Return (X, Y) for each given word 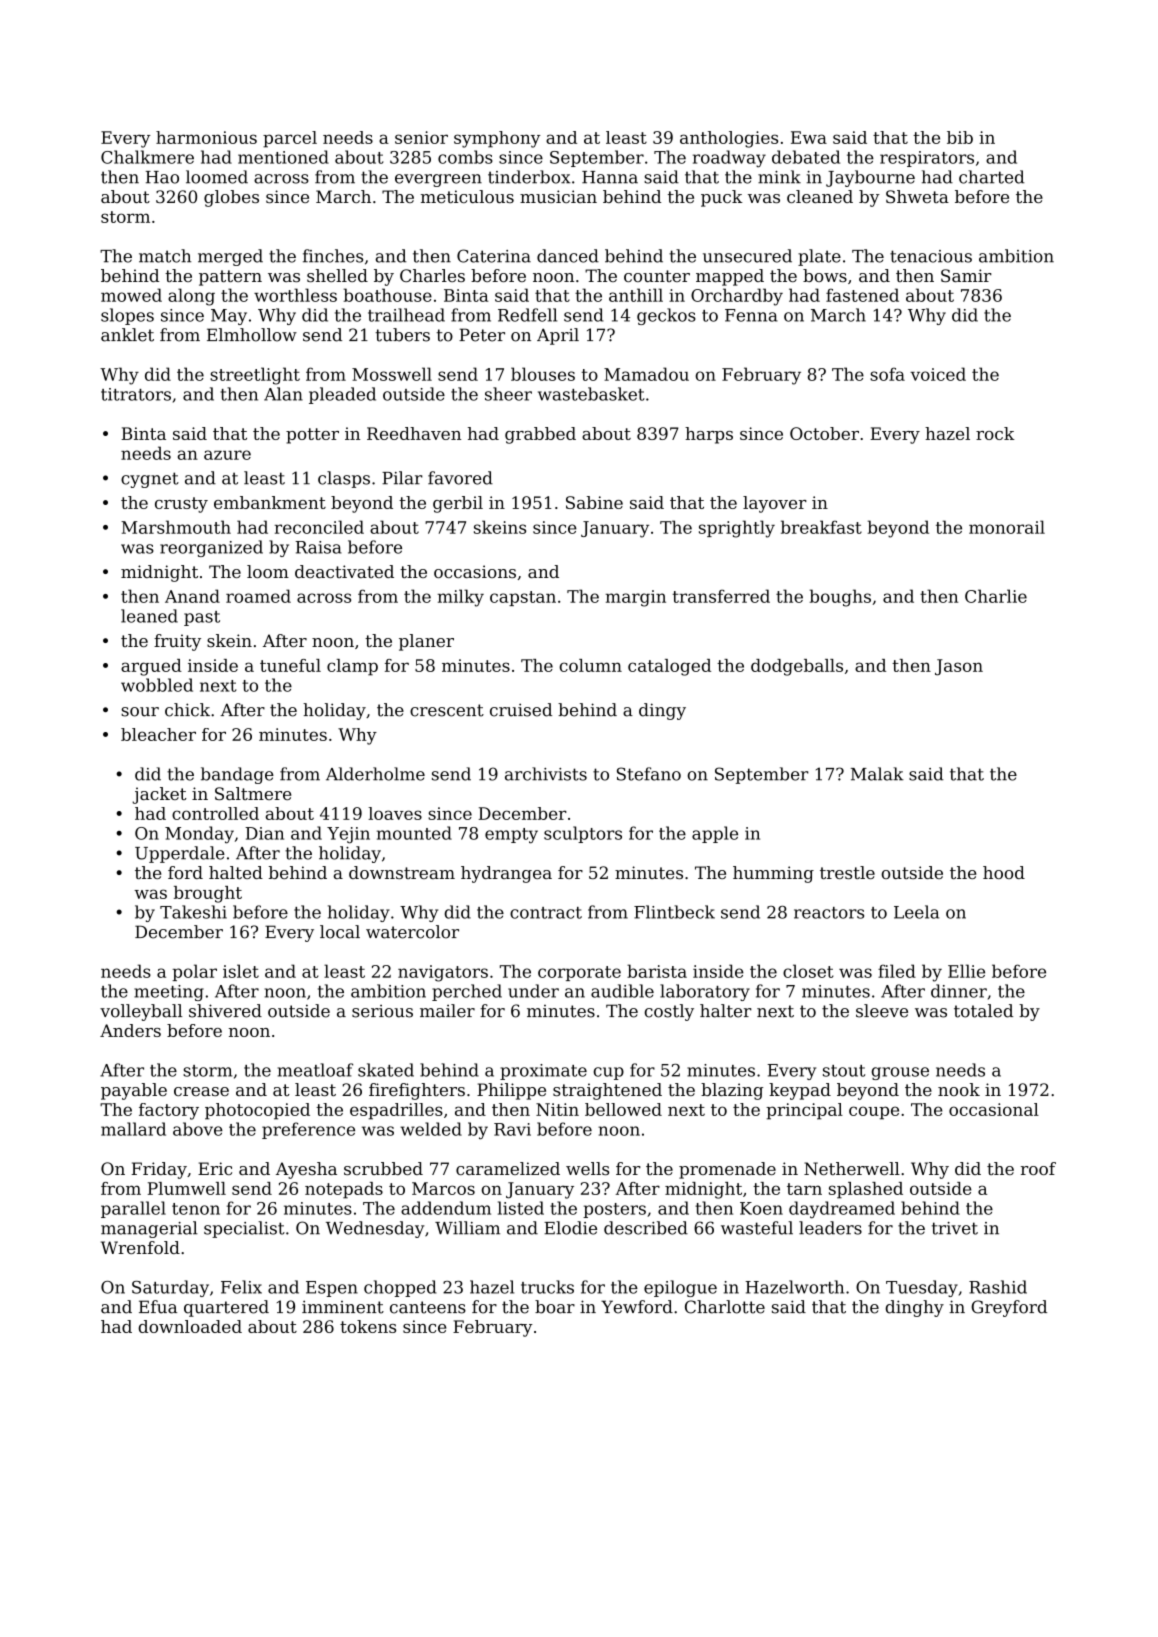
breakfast (821, 527)
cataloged (669, 667)
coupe (874, 1113)
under (533, 991)
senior (421, 137)
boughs (840, 598)
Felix (241, 1287)
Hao (162, 177)
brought (208, 894)
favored (460, 478)
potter (312, 436)
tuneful (290, 665)
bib (960, 137)
